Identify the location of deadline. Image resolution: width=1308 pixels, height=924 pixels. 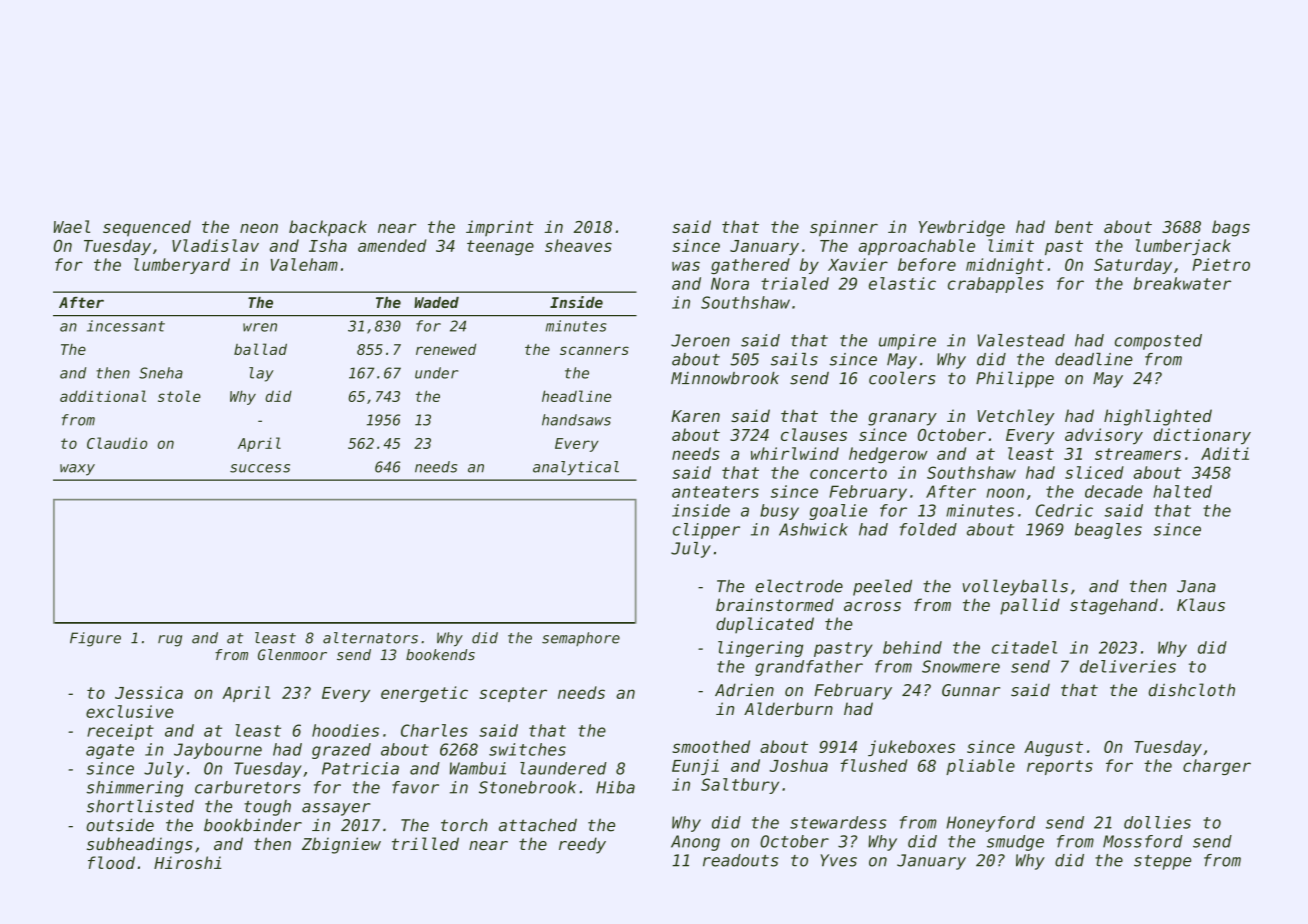
(1094, 359).
